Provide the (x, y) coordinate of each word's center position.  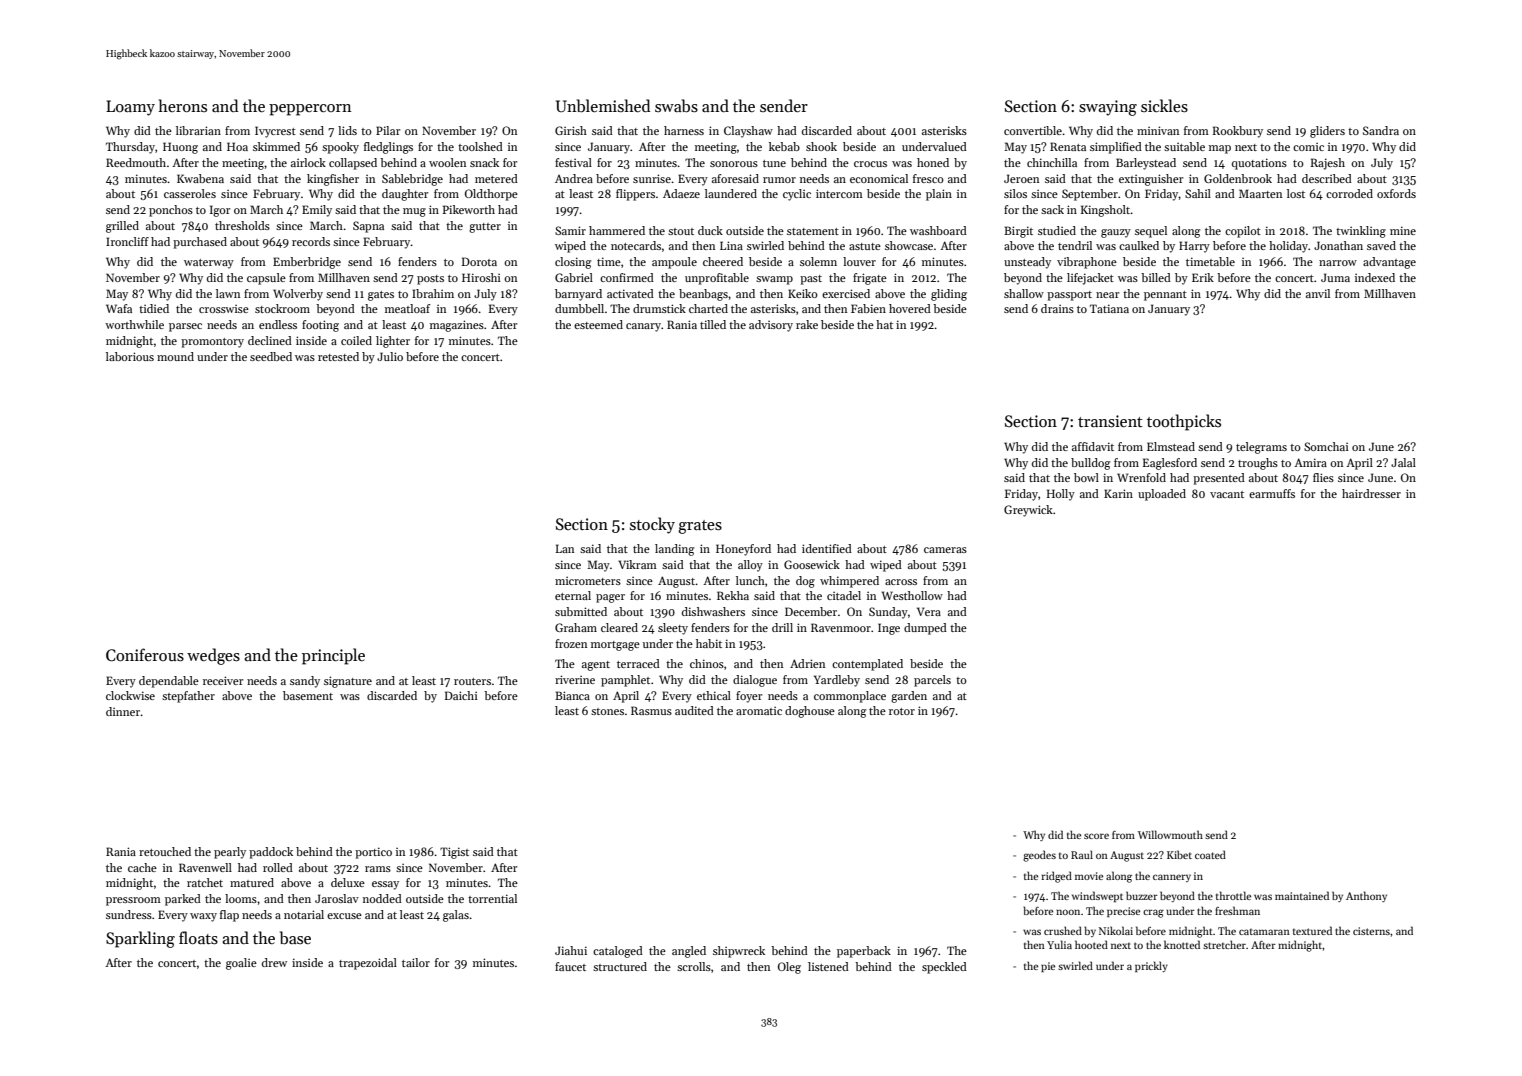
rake (807, 324)
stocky (652, 525)
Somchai (1326, 446)
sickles (1164, 106)
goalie (241, 964)
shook (821, 146)
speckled (944, 968)
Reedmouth (136, 162)
